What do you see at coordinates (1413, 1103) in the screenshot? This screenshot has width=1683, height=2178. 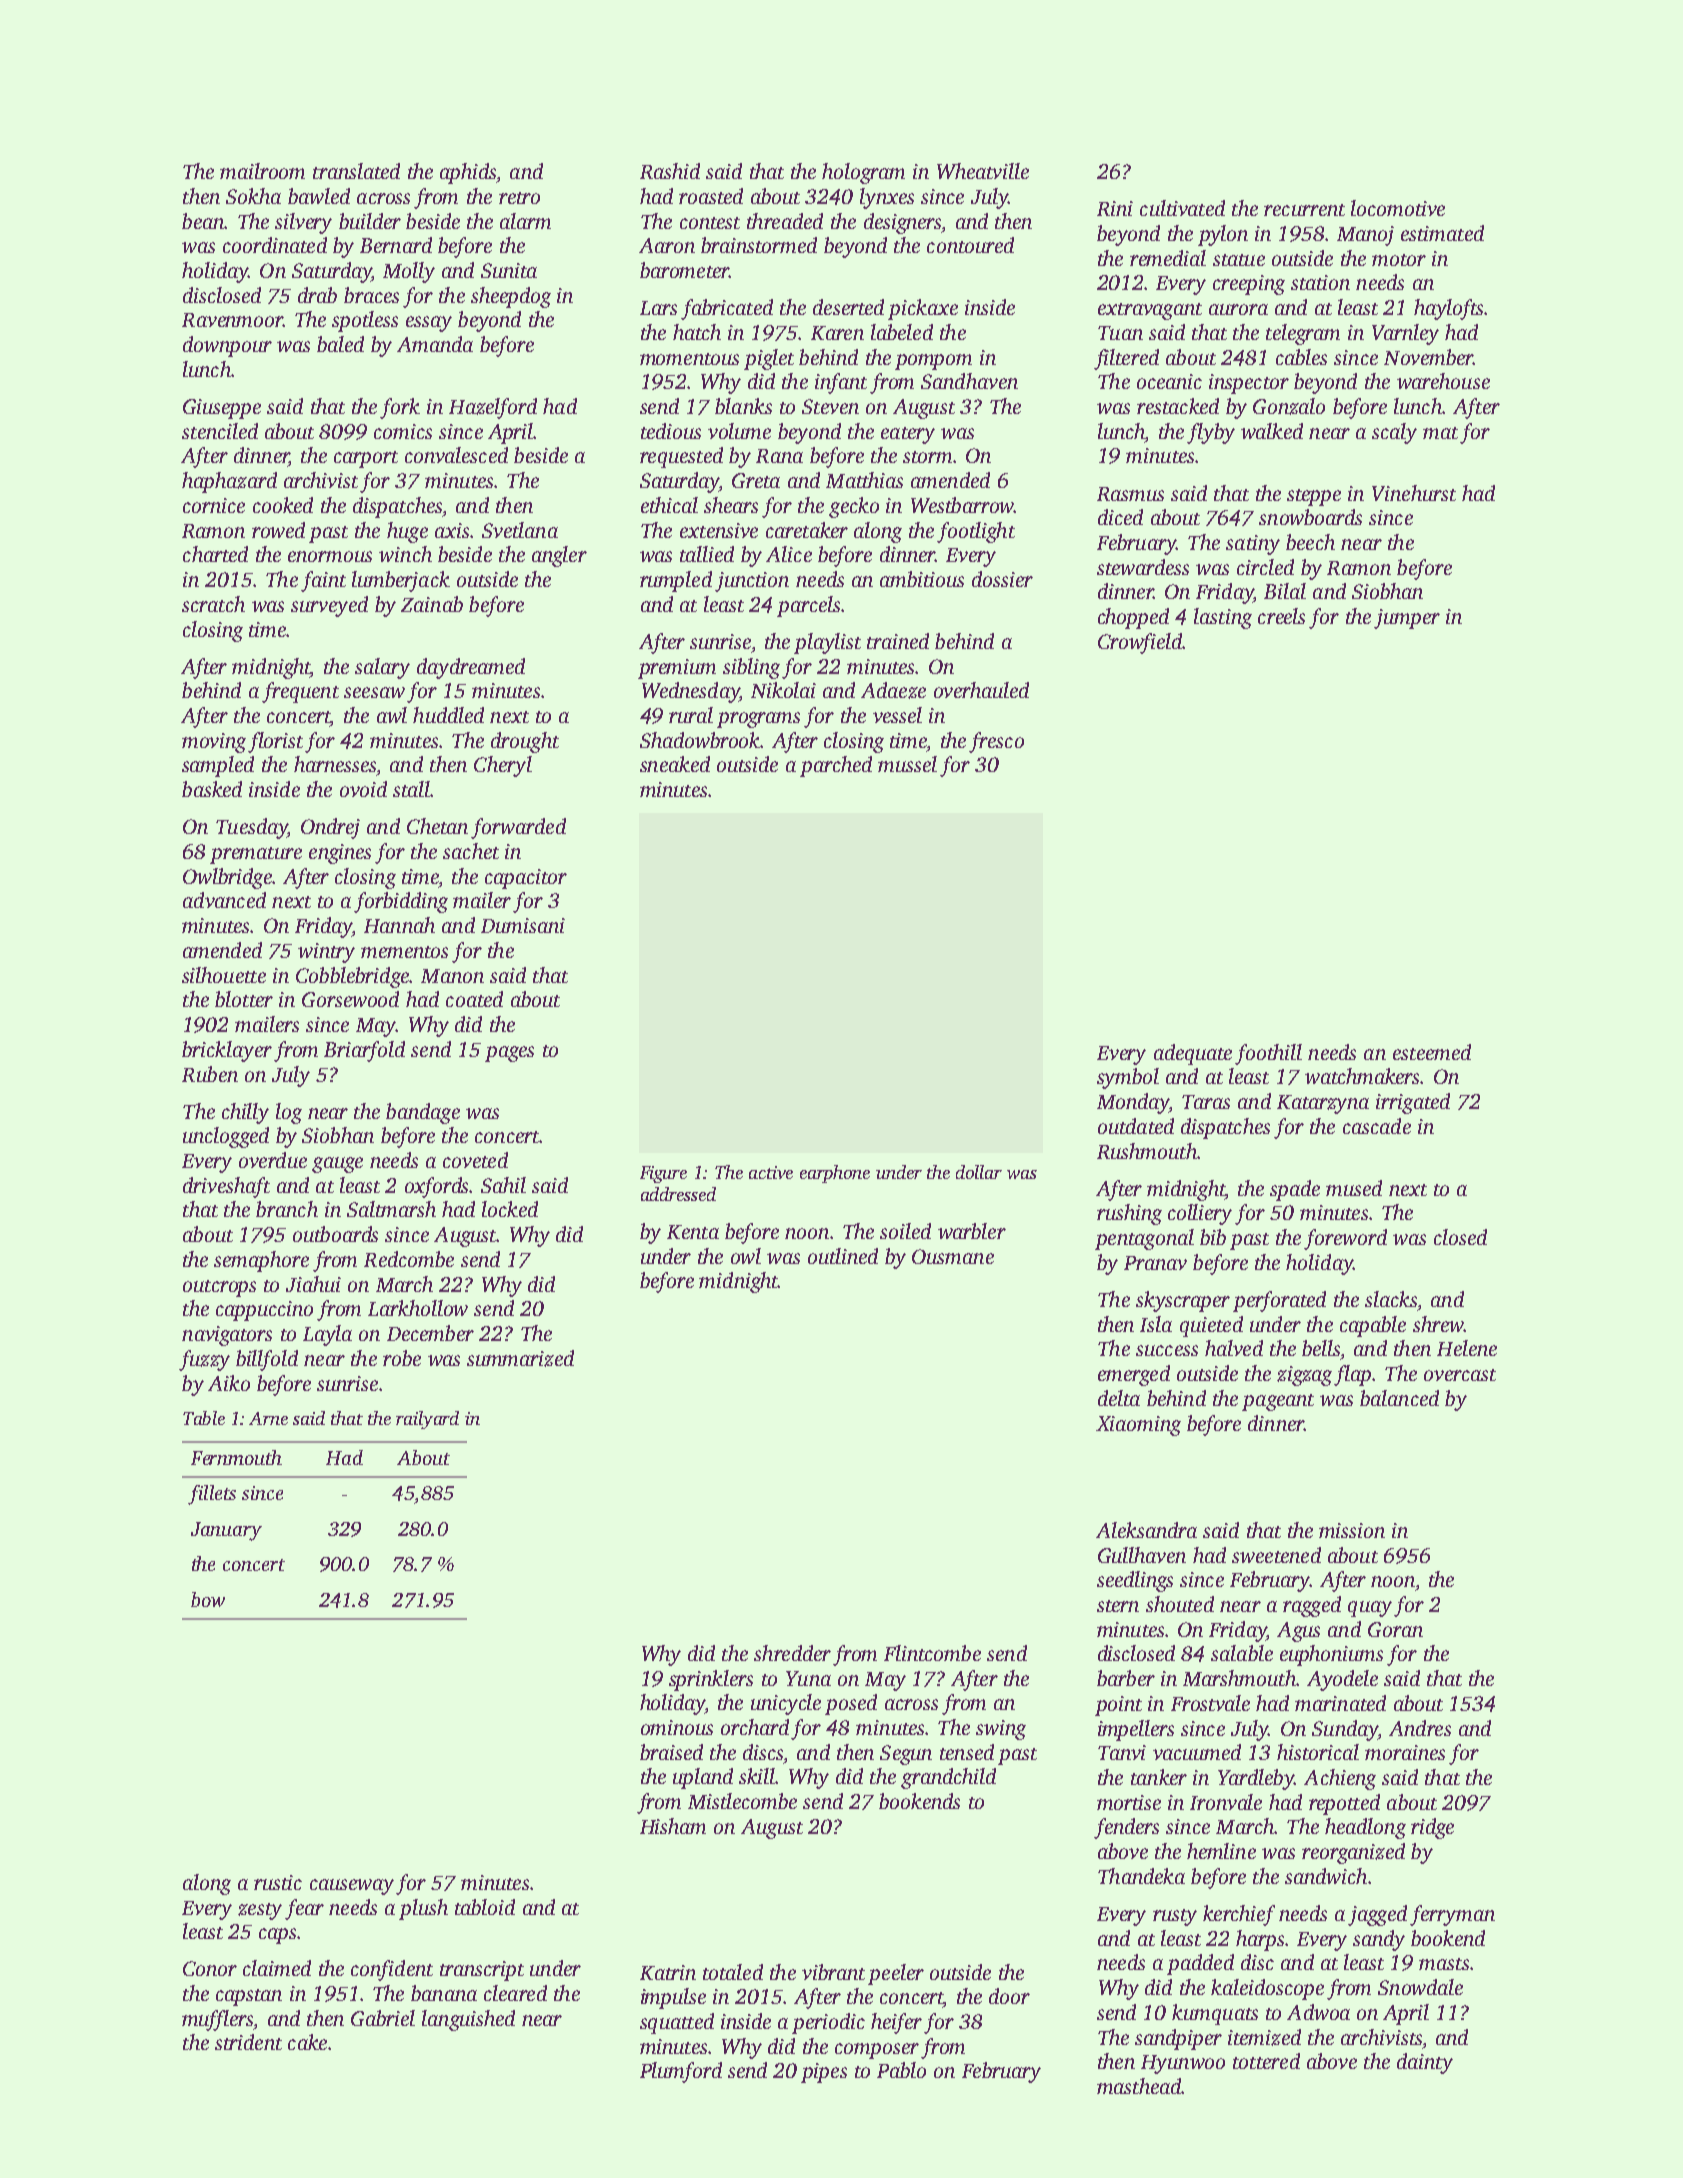 I see `irrigated` at bounding box center [1413, 1103].
